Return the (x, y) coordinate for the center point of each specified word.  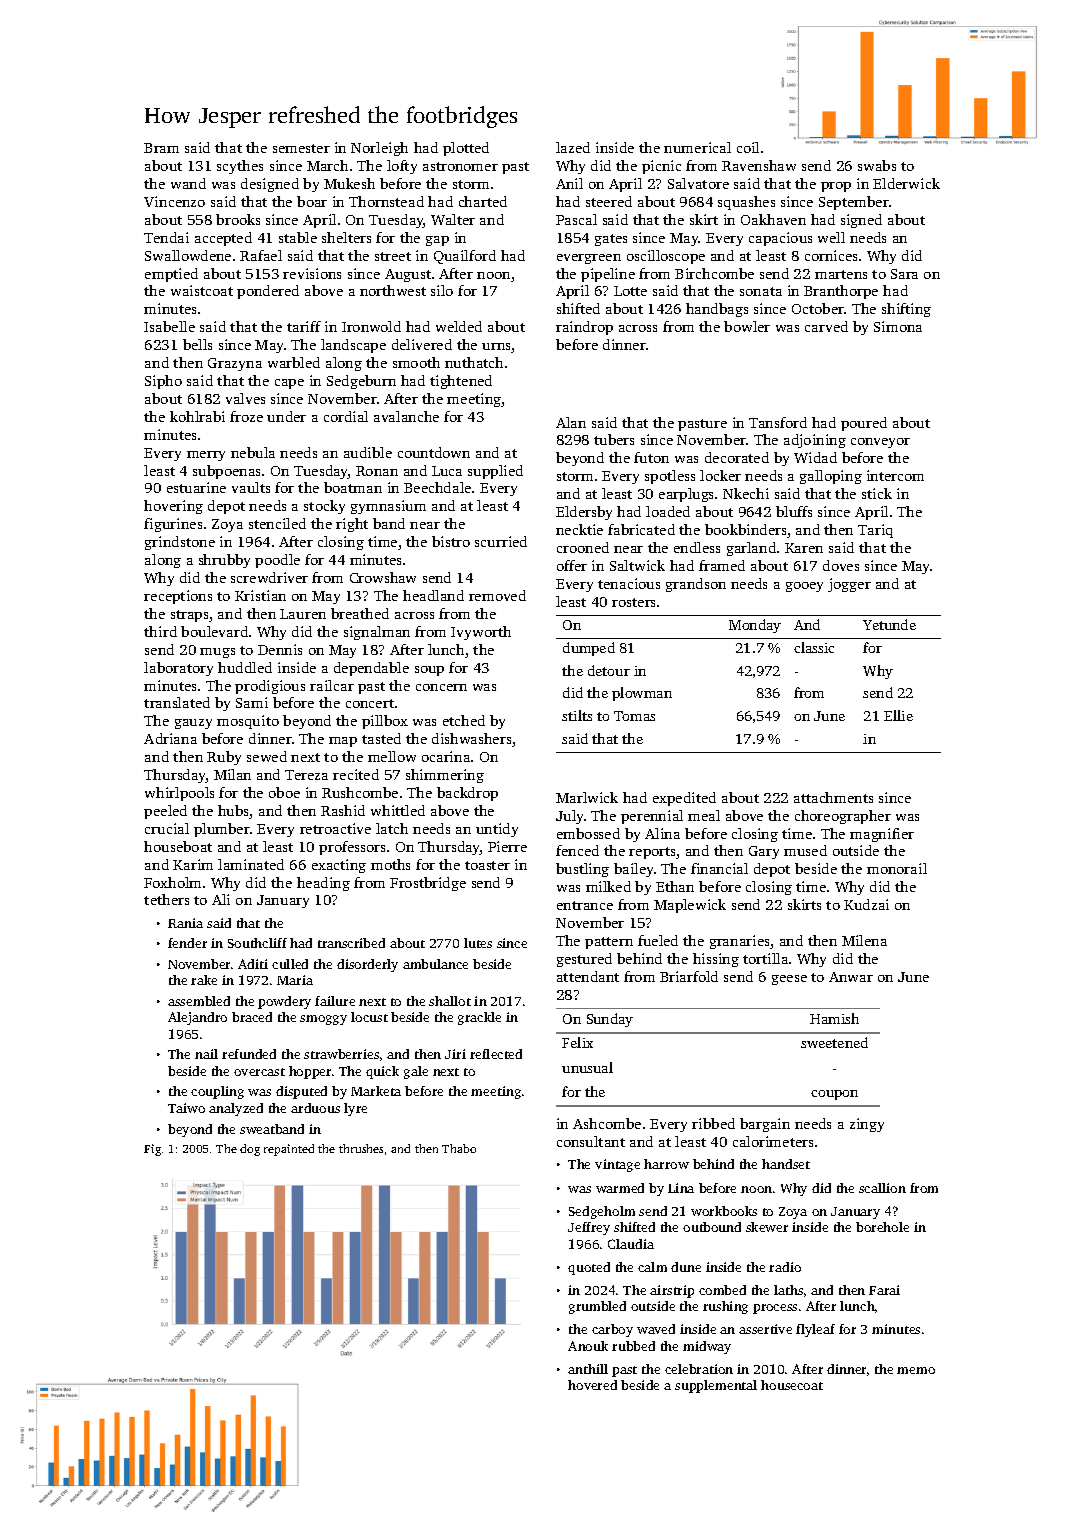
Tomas (634, 716)
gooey (804, 587)
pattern (609, 943)
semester (301, 148)
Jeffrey (589, 1228)
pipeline (608, 275)
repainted (289, 1150)
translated (177, 702)
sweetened (834, 1042)
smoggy (323, 1020)
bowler (747, 326)
